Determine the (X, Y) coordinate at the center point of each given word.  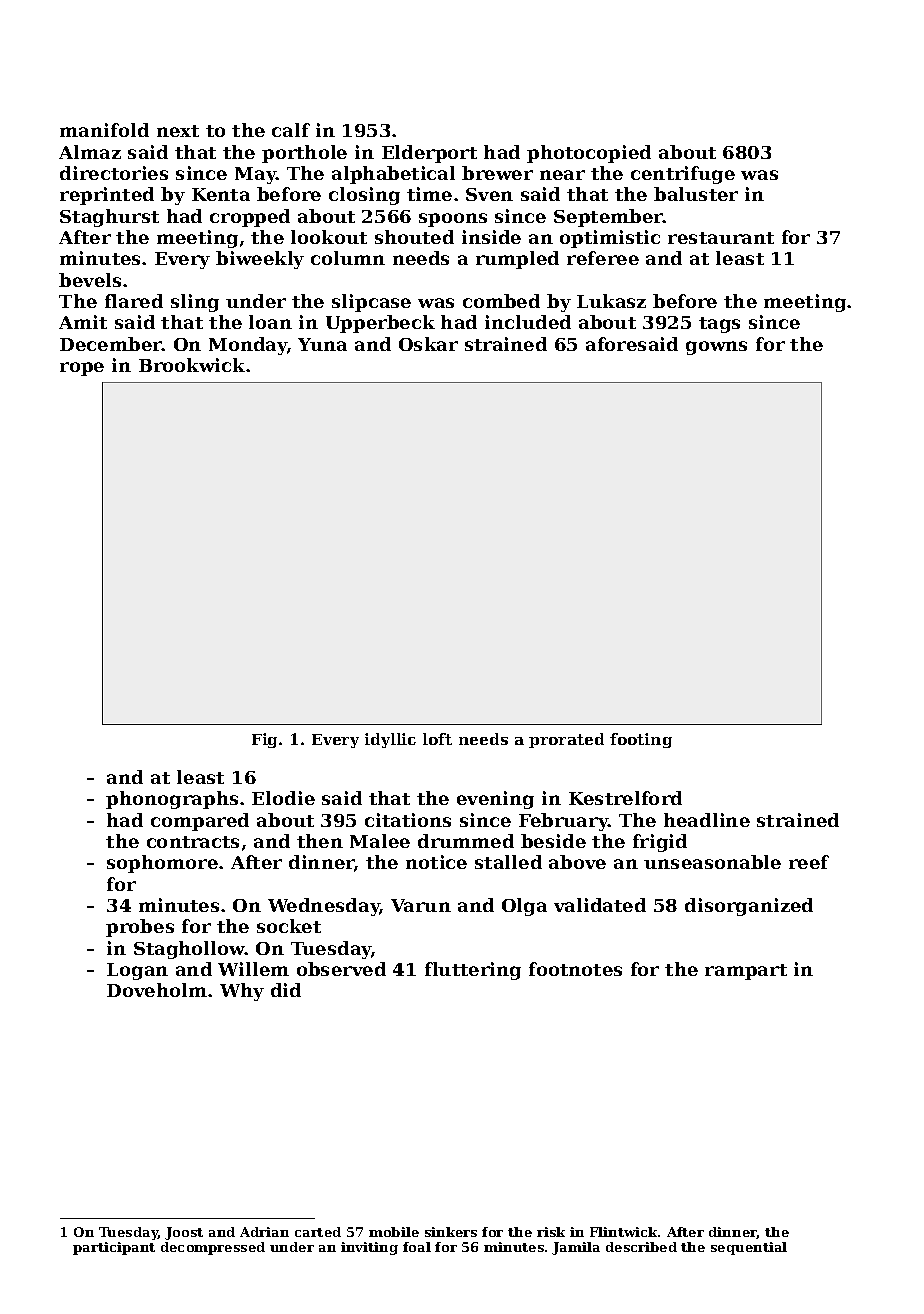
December (111, 344)
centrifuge (683, 175)
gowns (716, 348)
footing (641, 740)
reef (809, 862)
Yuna (322, 344)
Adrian (264, 1232)
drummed (466, 841)
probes (140, 928)
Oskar (428, 344)
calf (291, 130)
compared (200, 822)
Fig (264, 740)
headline (707, 820)
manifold (104, 130)
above (577, 862)
